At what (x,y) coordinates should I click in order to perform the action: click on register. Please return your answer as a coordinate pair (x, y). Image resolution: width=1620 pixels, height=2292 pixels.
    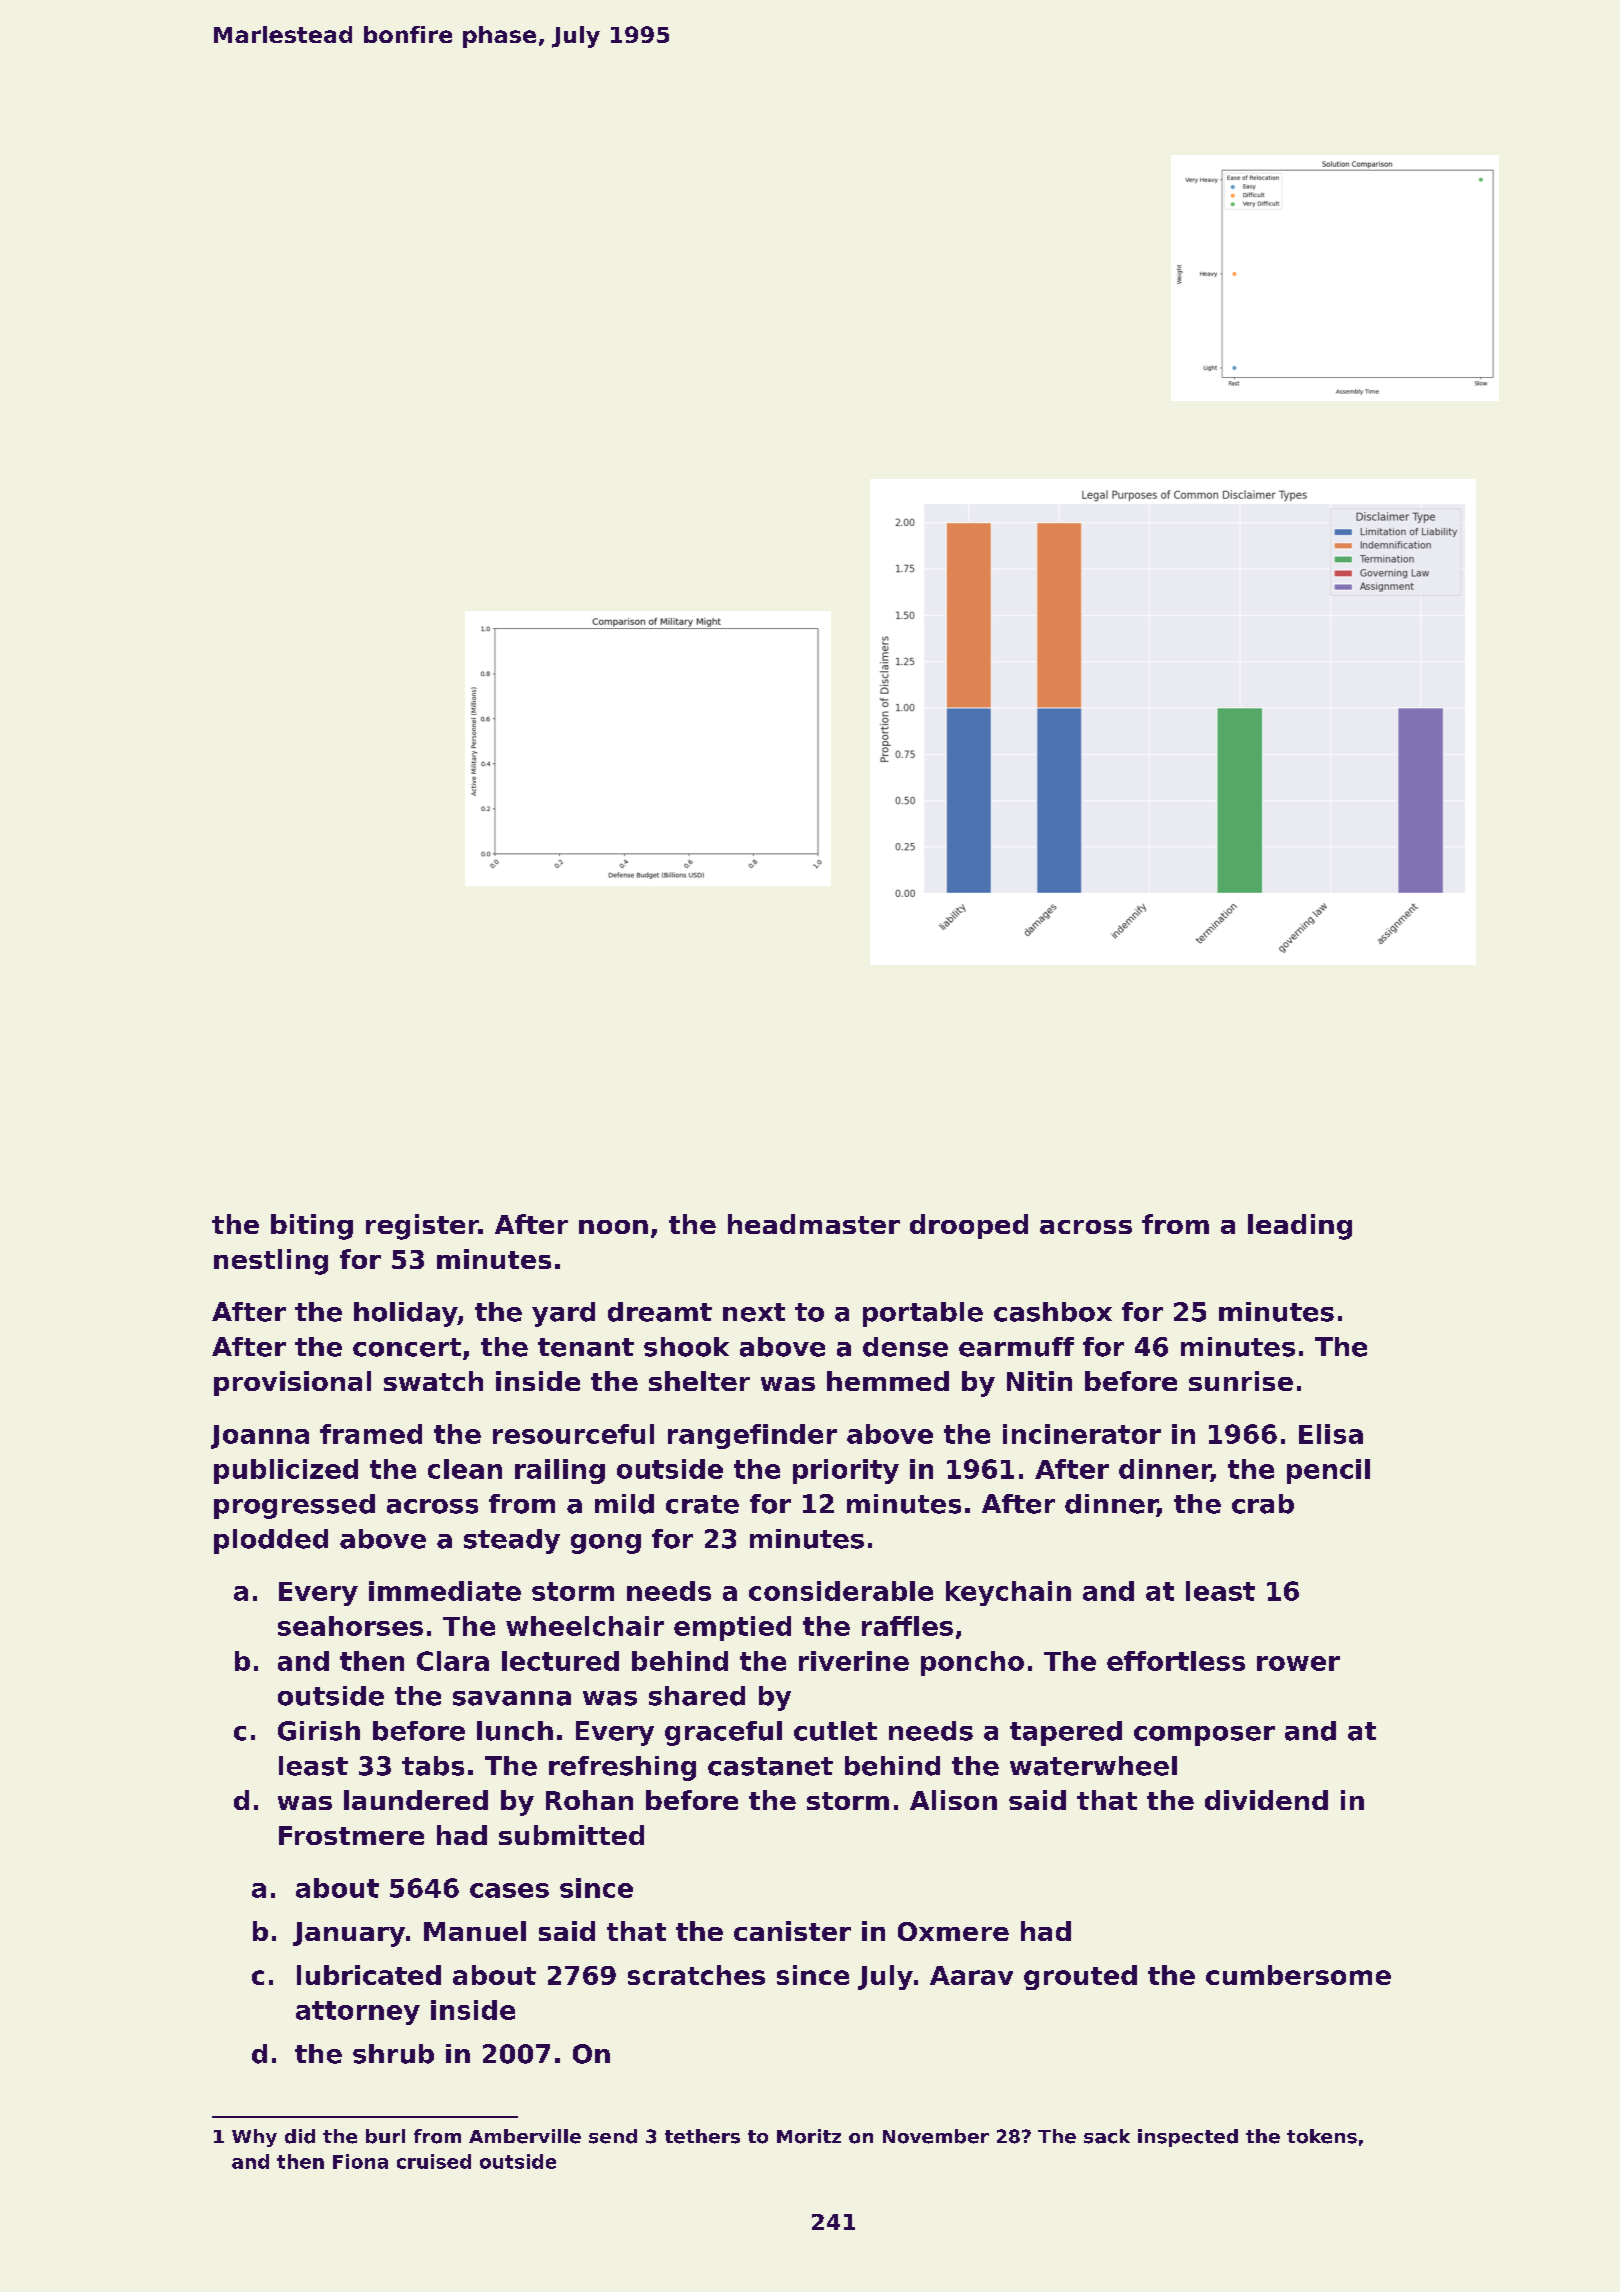
    Looking at the image, I should click on (422, 1227).
